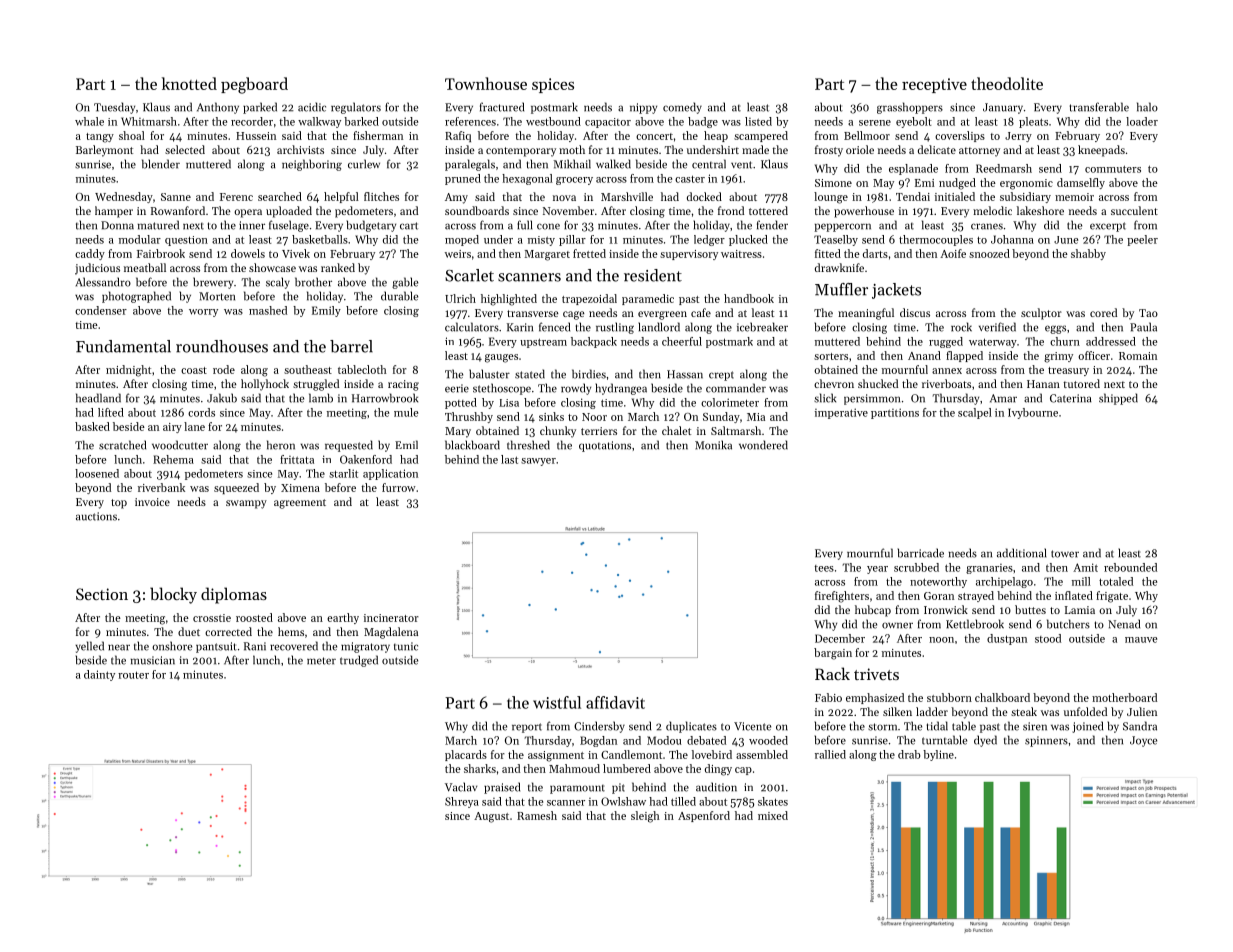 Image resolution: width=1233 pixels, height=952 pixels. Describe the element at coordinates (772, 225) in the page. I see `fender` at that location.
